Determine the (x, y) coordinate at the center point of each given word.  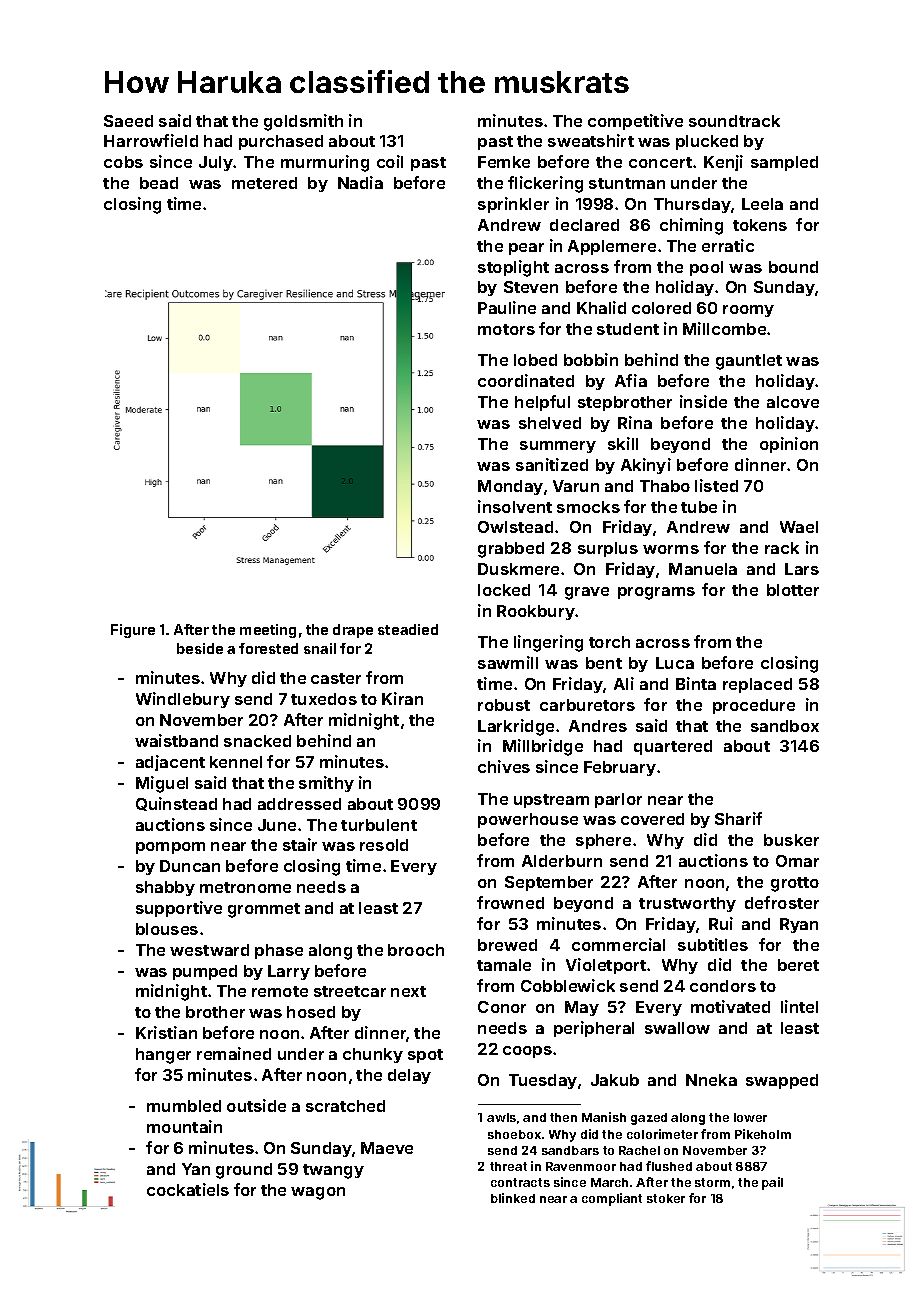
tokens (760, 225)
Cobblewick (568, 985)
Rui (721, 923)
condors (723, 986)
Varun (576, 486)
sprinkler (513, 205)
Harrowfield (151, 140)
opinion (789, 445)
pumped (205, 972)
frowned (510, 902)
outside (256, 1105)
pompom (170, 848)
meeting (268, 631)
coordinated (526, 380)
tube (699, 507)
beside (200, 648)
